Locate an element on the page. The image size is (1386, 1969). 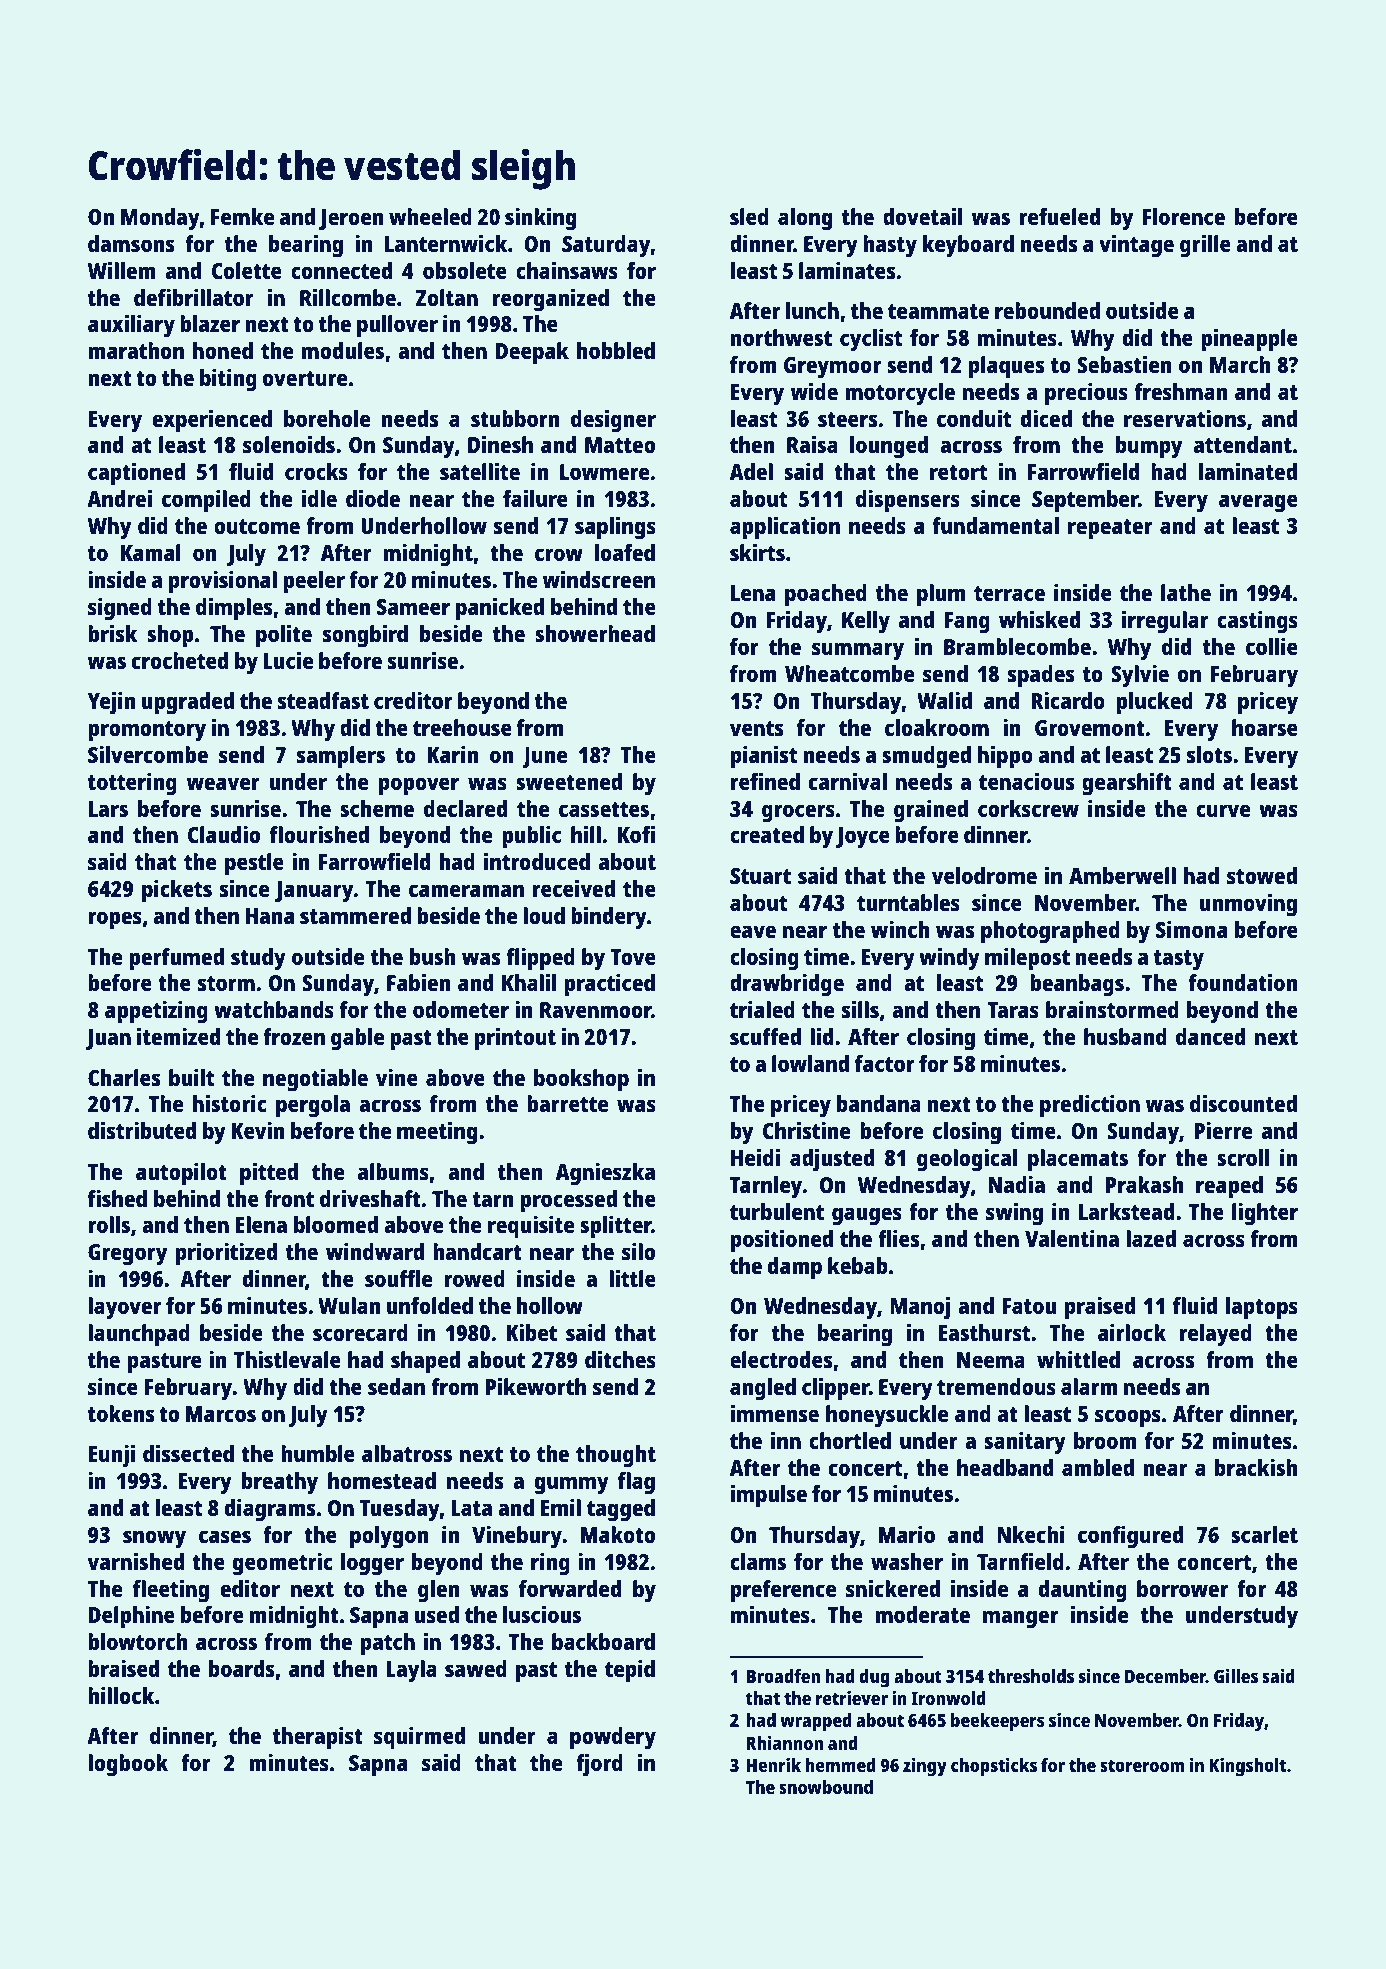
rebounded is located at coordinates (1047, 310).
